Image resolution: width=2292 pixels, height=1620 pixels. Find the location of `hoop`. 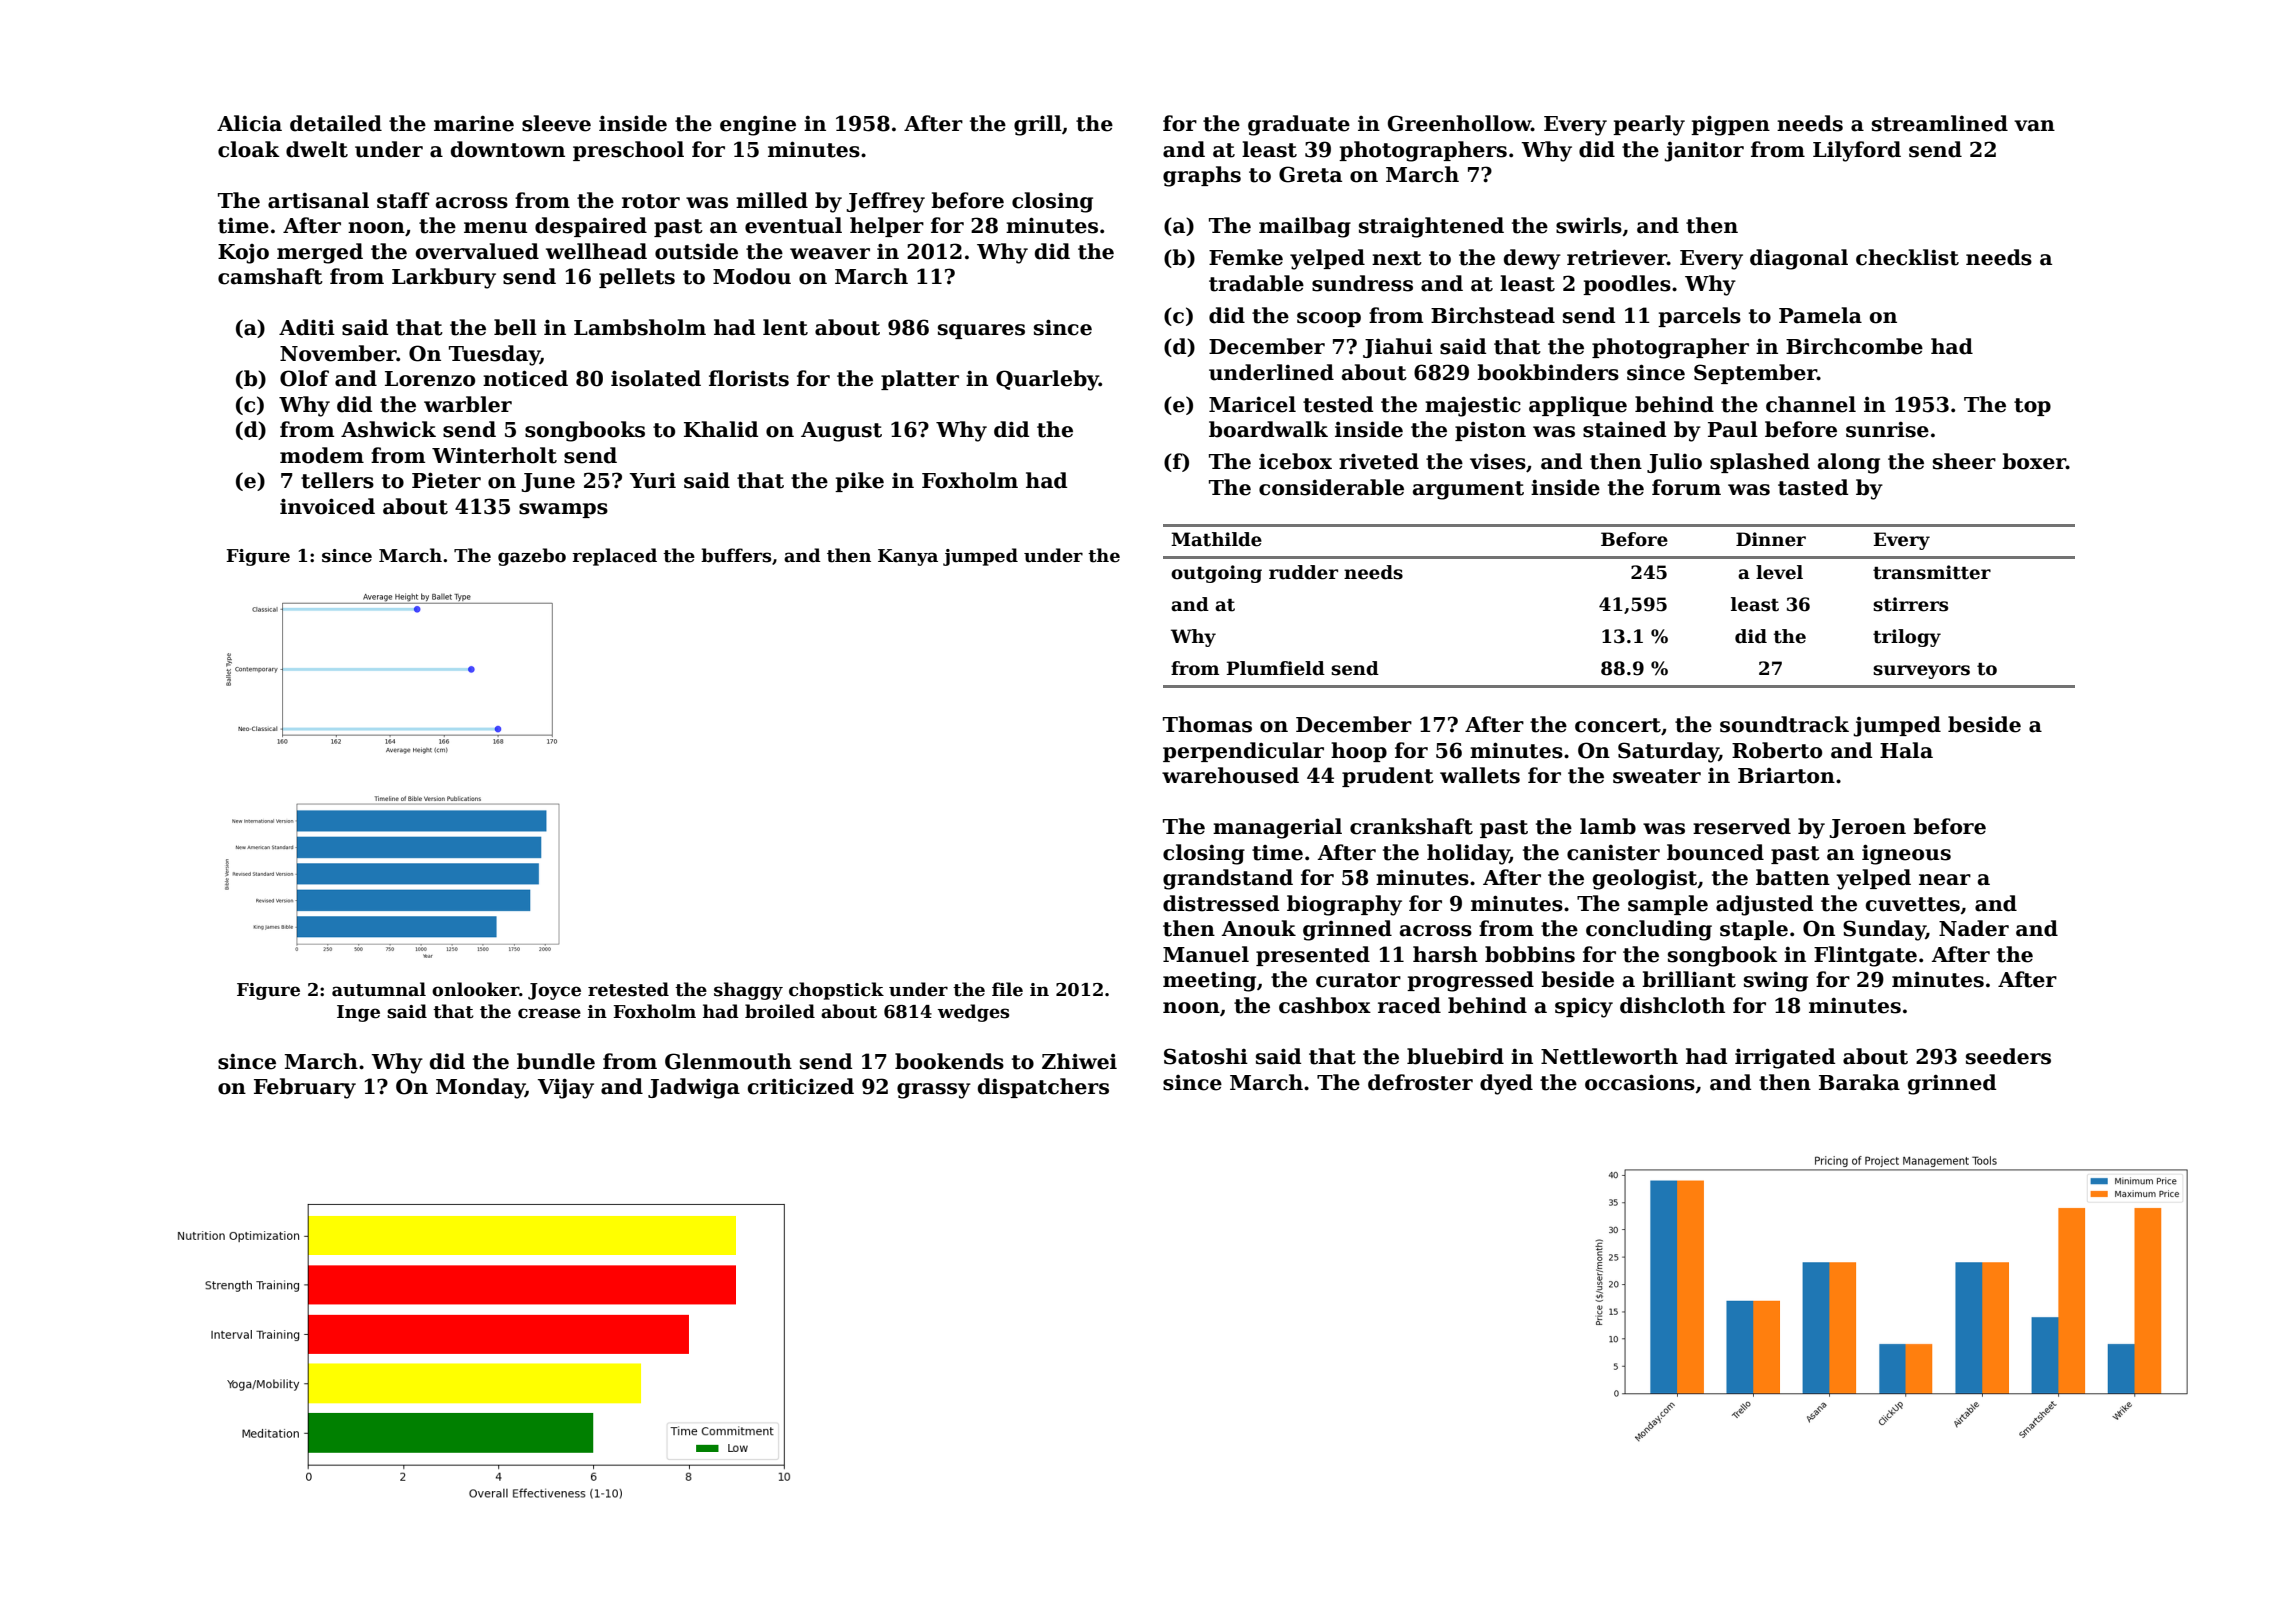

hoop is located at coordinates (1359, 752).
